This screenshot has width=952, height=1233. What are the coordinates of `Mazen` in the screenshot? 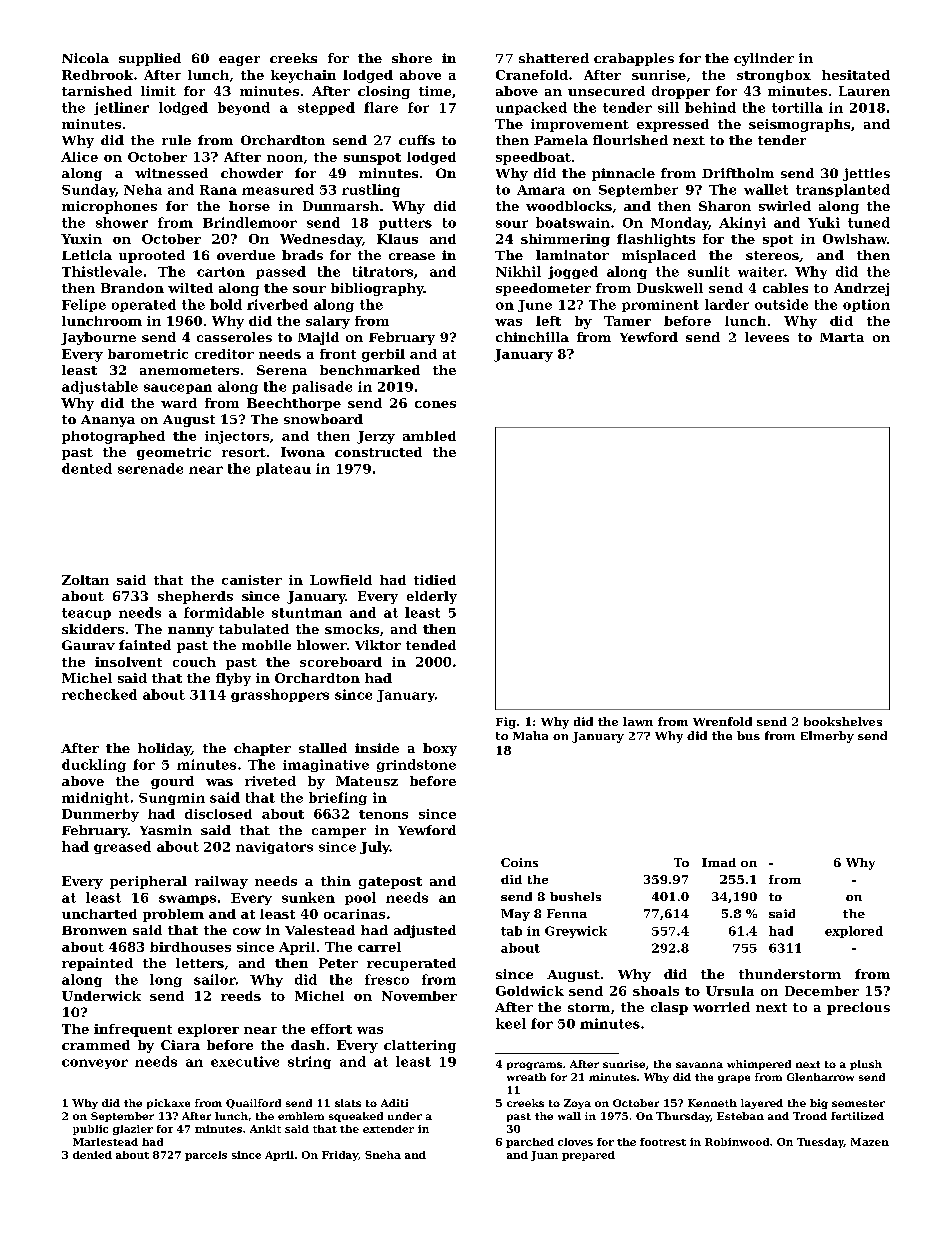 It's located at (870, 1142).
